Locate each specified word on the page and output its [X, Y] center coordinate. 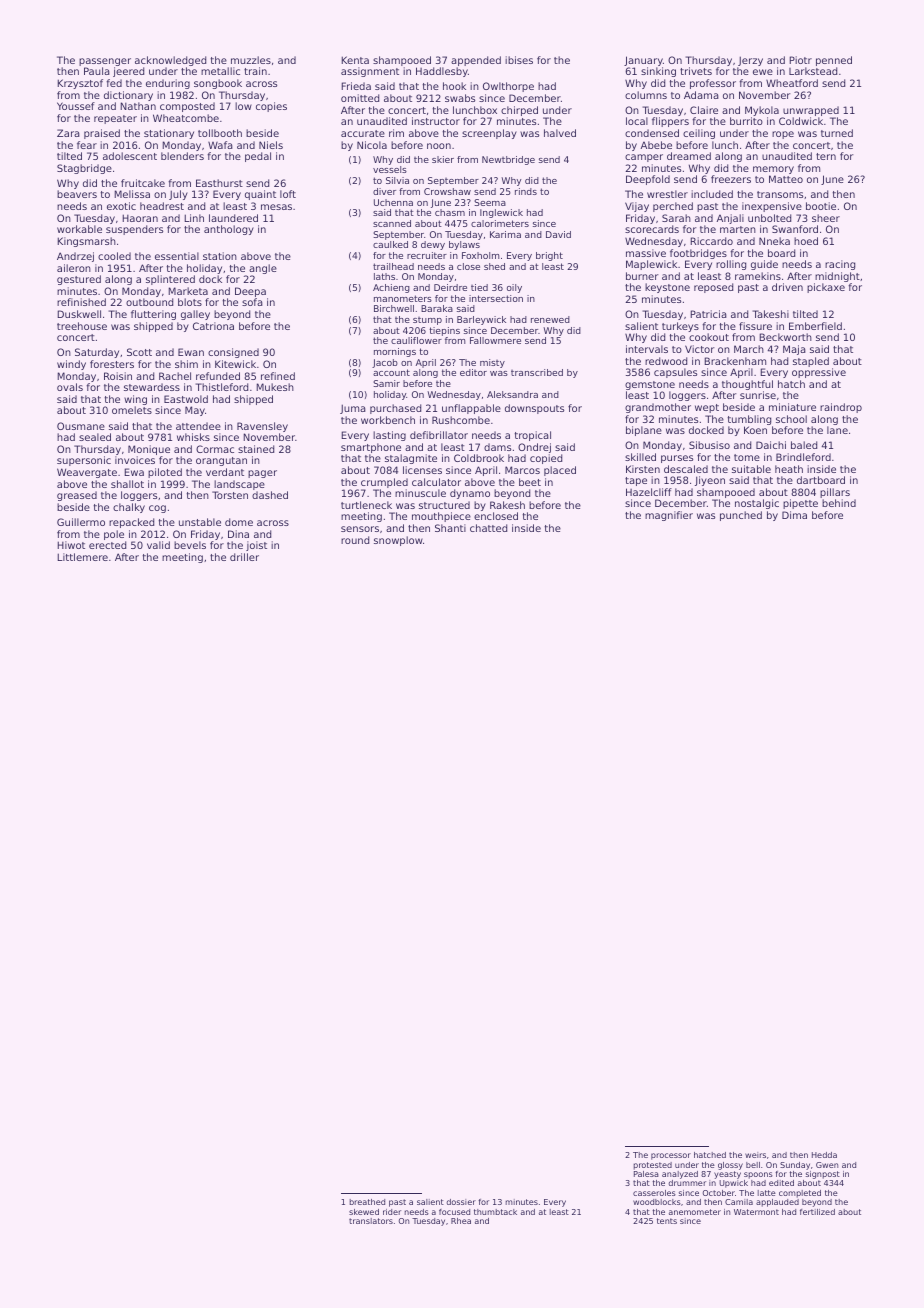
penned [834, 61]
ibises [519, 60]
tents [667, 1221]
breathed [367, 1202]
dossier [461, 1202]
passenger [105, 62]
